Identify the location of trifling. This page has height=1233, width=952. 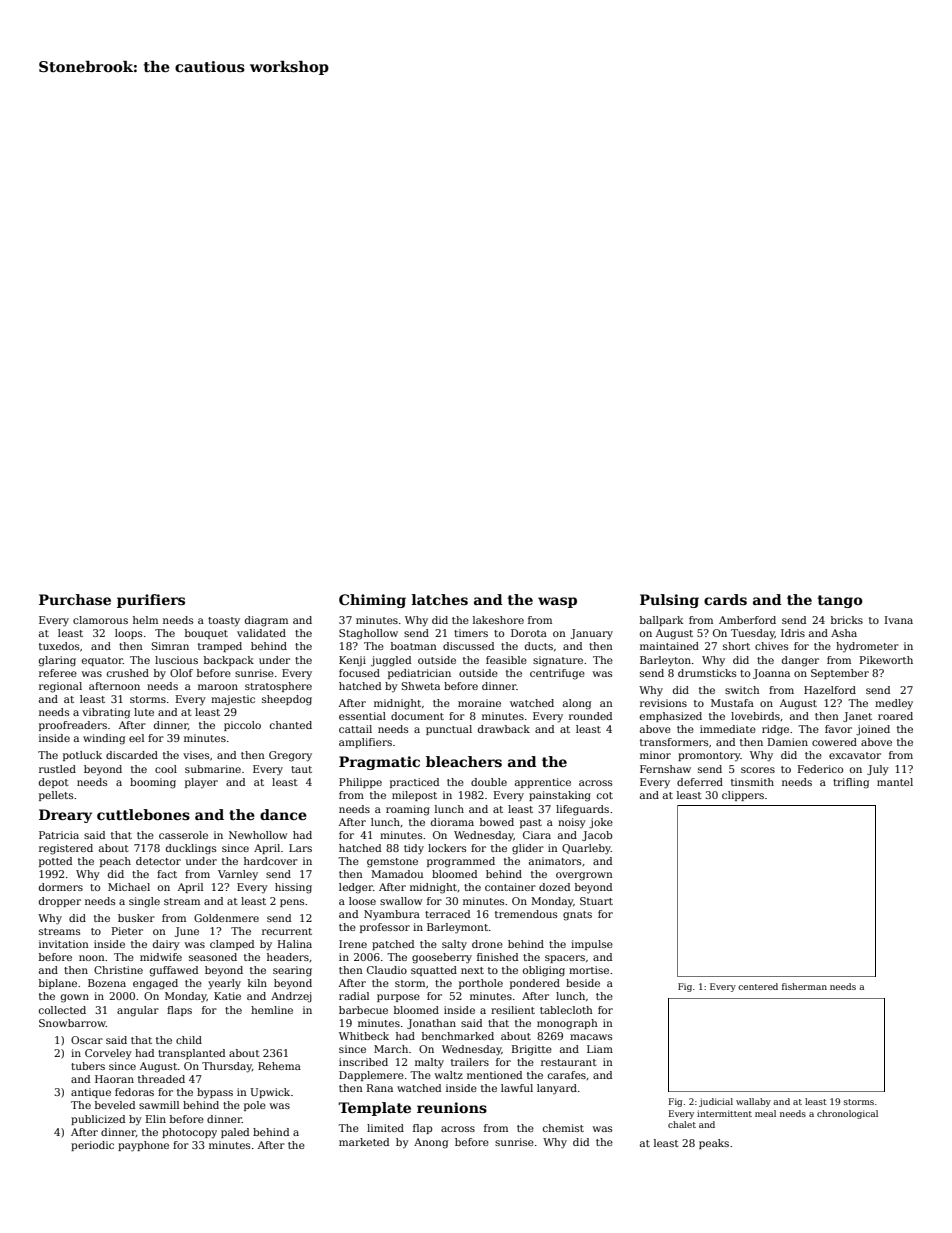
(851, 783).
